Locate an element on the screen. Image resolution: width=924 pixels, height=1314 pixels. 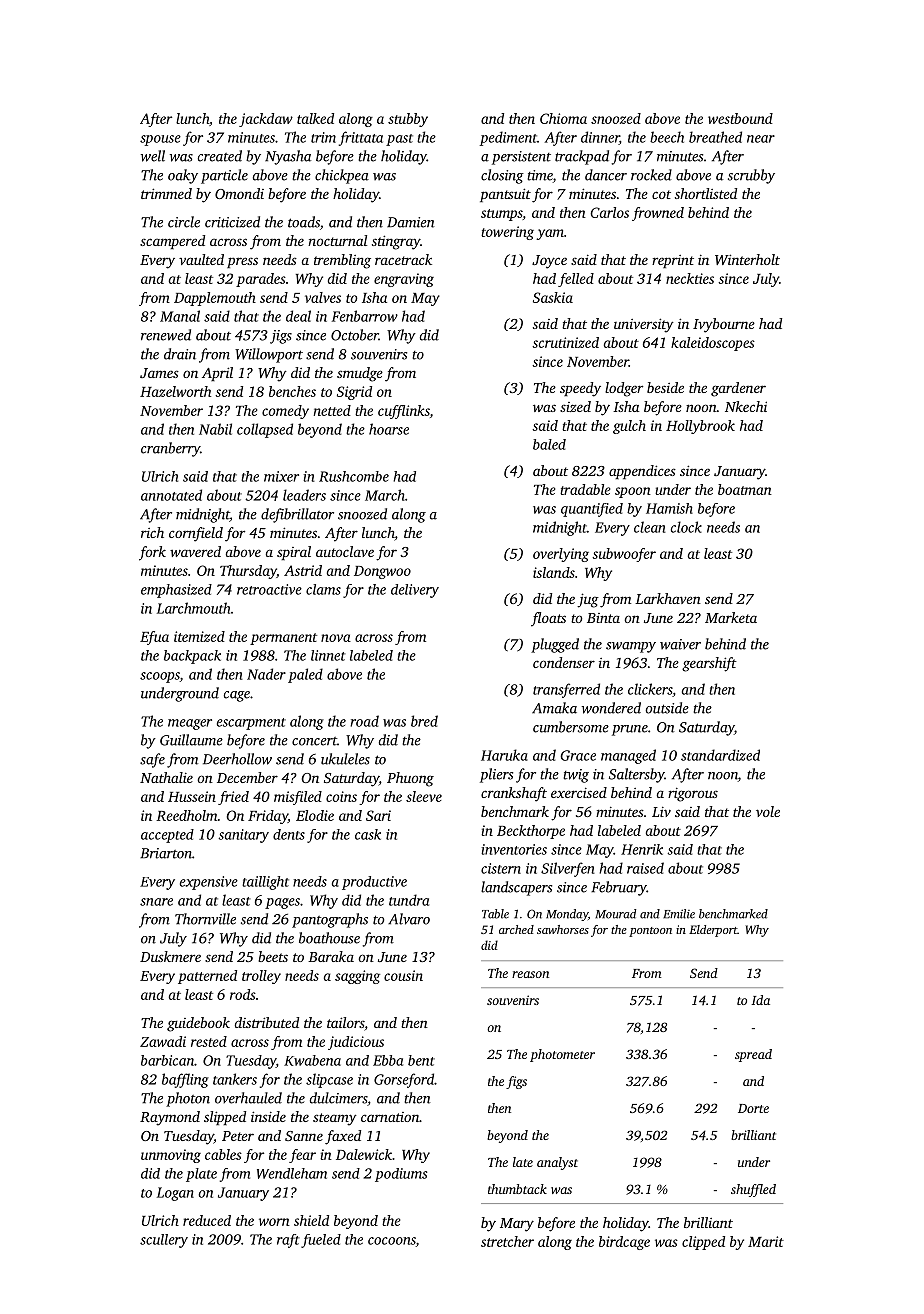
Haruka is located at coordinates (504, 755).
